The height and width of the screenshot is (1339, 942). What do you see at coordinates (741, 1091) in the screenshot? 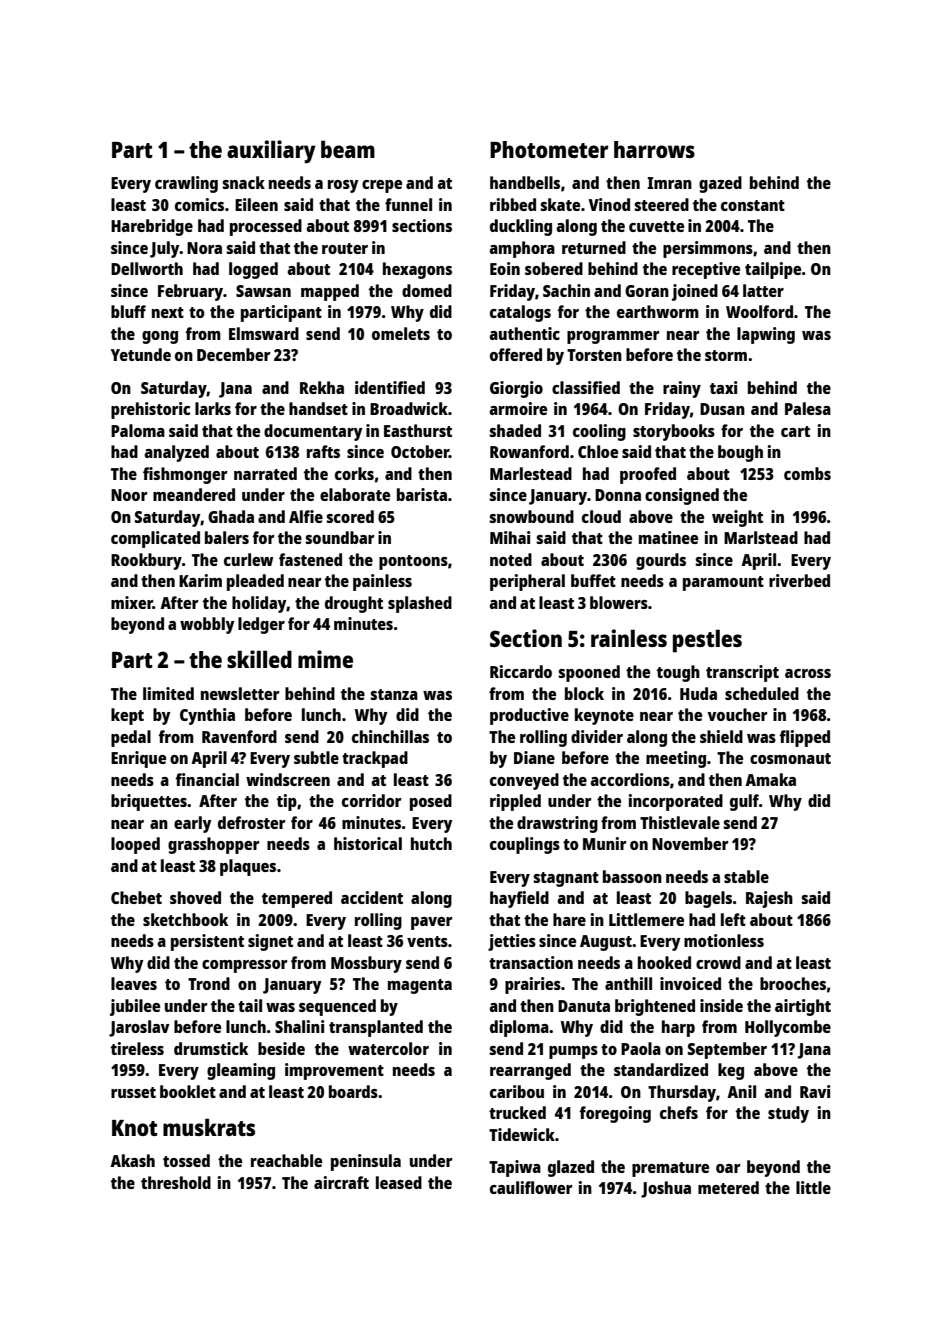
I see `Anil` at bounding box center [741, 1091].
